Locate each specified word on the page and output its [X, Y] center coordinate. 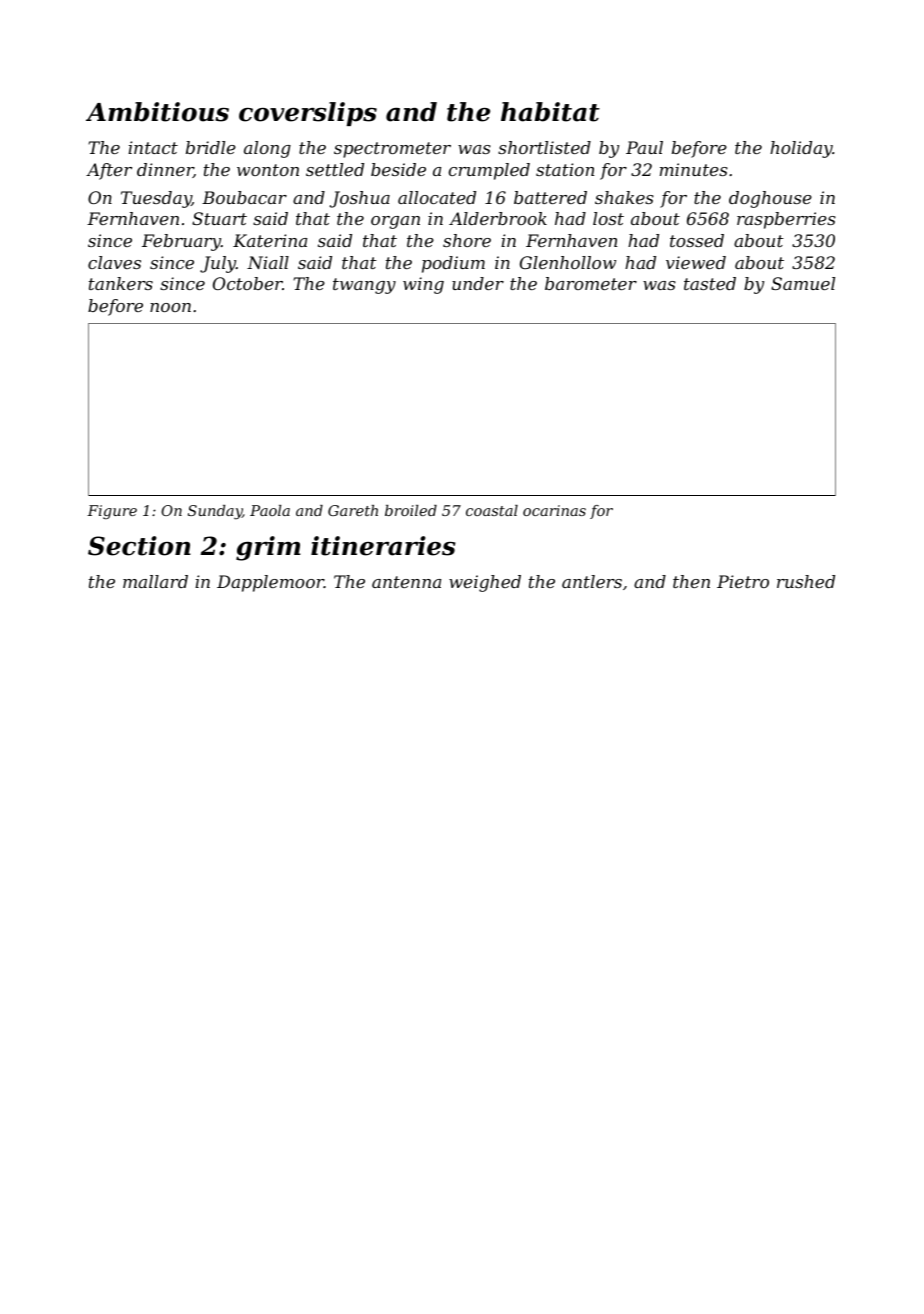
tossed [697, 240]
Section [139, 546]
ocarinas [554, 510]
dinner [165, 170]
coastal [492, 510]
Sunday [215, 512]
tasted [710, 283]
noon [170, 307]
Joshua [359, 199]
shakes [624, 197]
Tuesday [156, 199]
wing [423, 285]
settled [335, 169]
